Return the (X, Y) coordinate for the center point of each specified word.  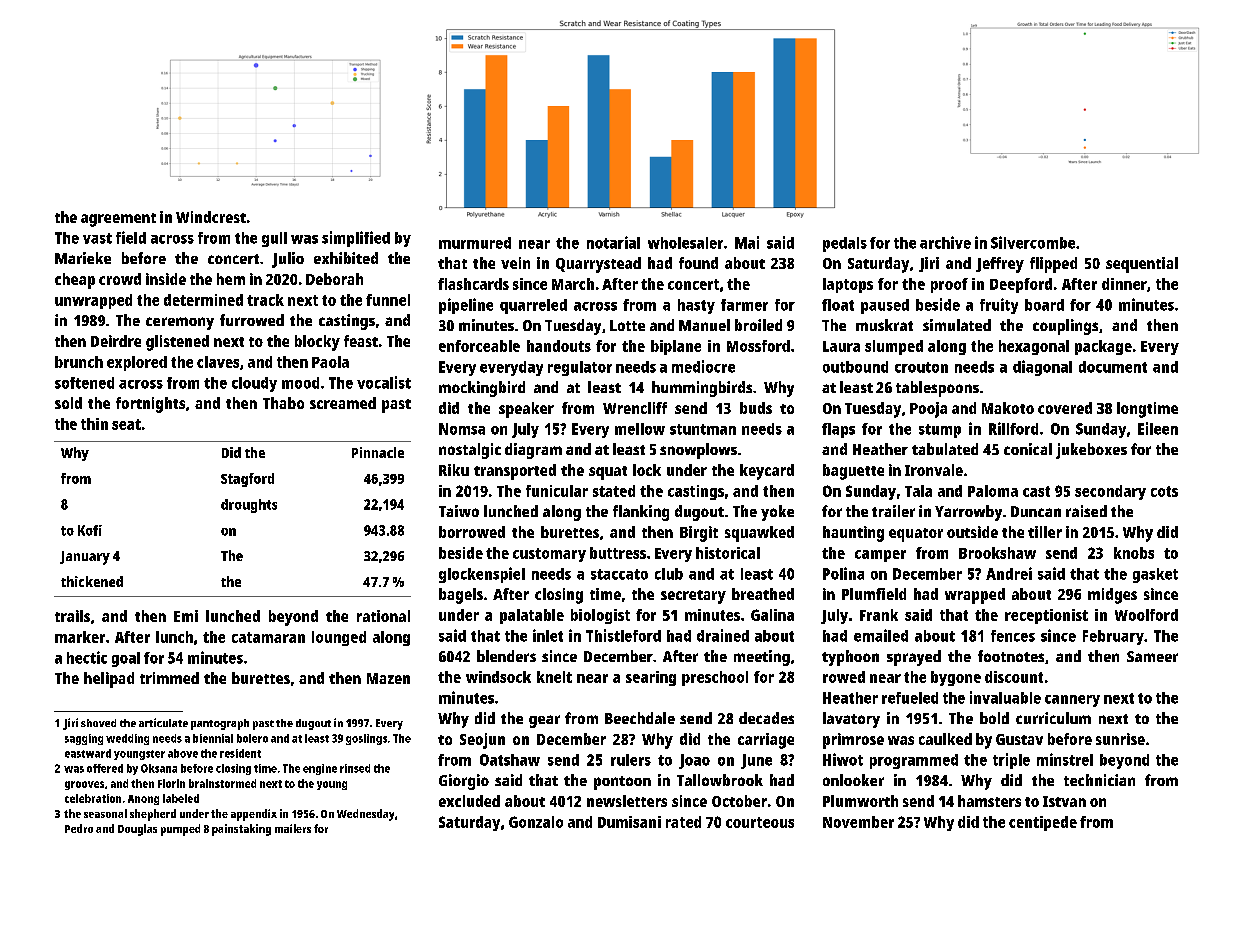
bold (994, 718)
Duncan (1036, 511)
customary (549, 555)
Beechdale (640, 718)
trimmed (169, 678)
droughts (249, 506)
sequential (1142, 265)
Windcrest (211, 217)
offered (105, 768)
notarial (613, 242)
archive (945, 242)
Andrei (1009, 573)
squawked (759, 534)
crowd (120, 279)
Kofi (90, 530)
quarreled (533, 306)
